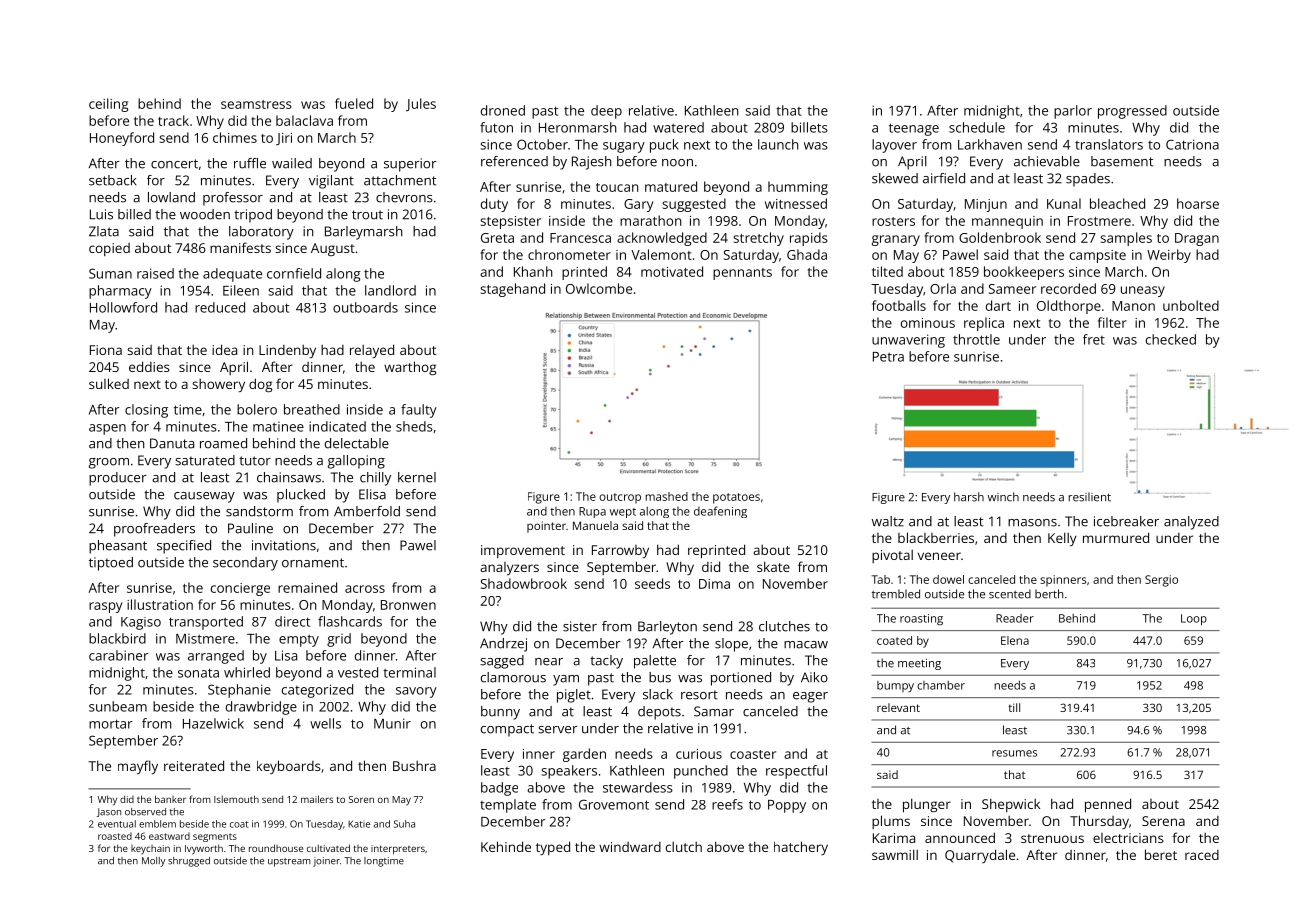 Image resolution: width=1308 pixels, height=924 pixels. Describe the element at coordinates (1049, 594) in the screenshot. I see `berth` at that location.
